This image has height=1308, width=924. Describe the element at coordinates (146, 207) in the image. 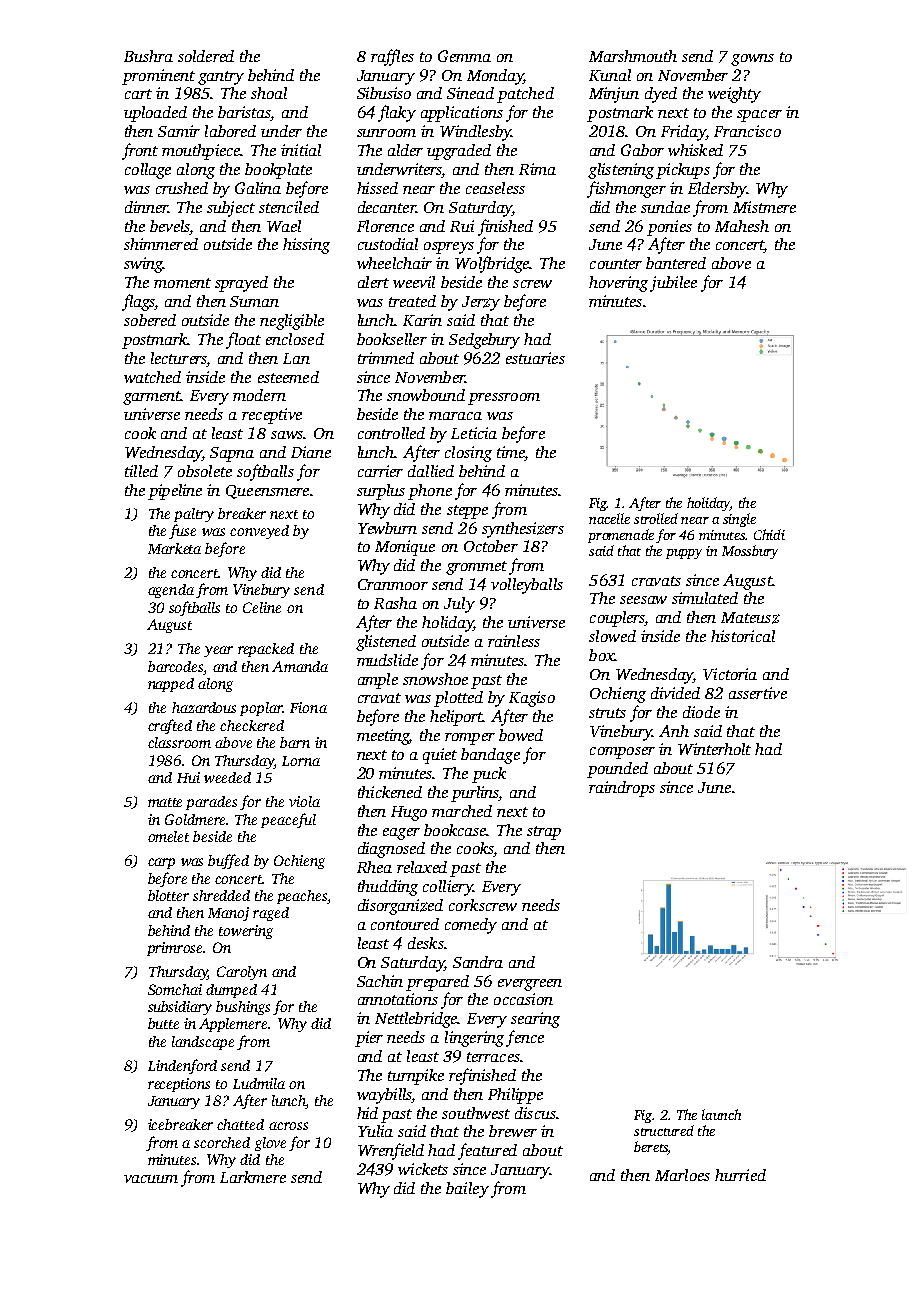

I see `dinner` at that location.
